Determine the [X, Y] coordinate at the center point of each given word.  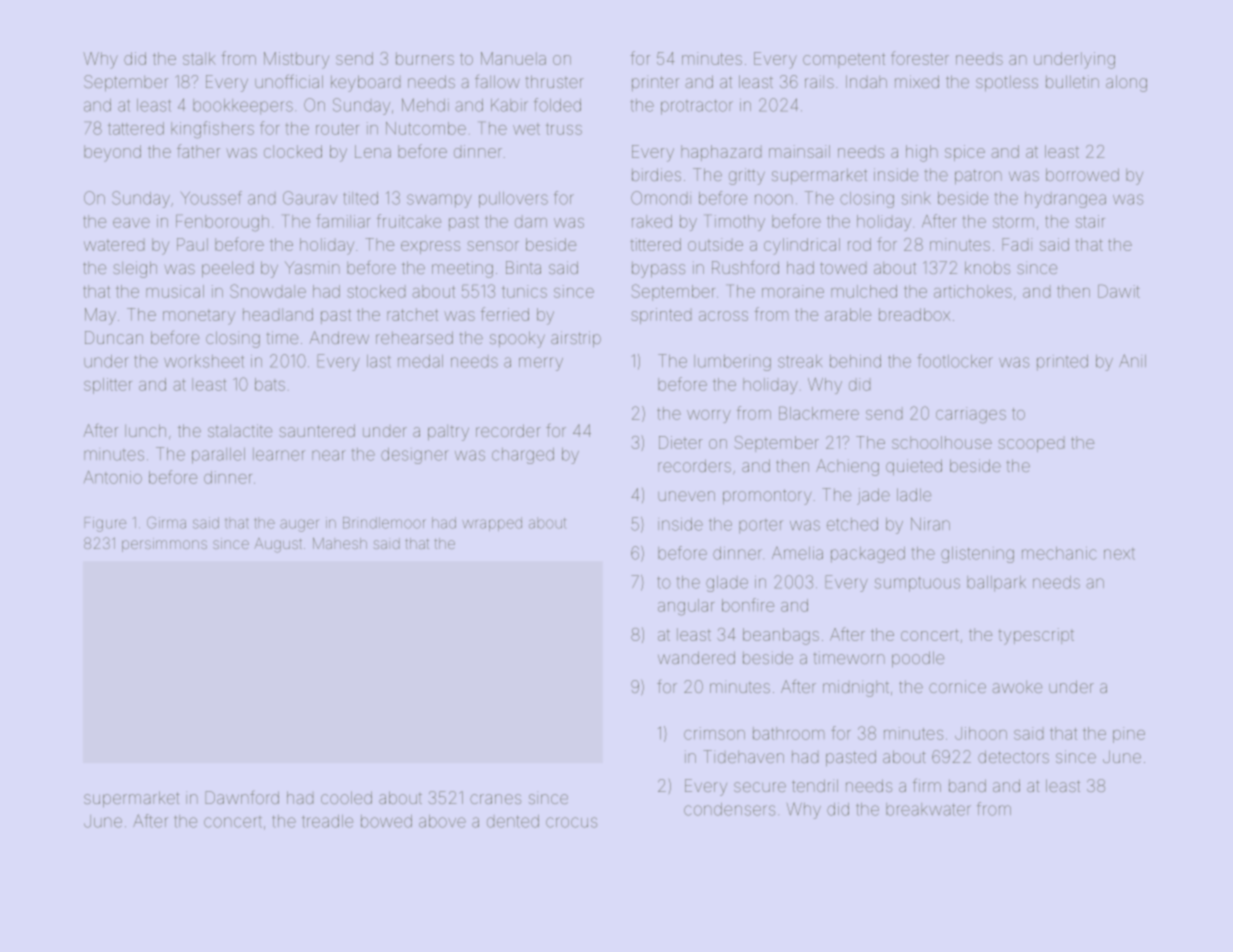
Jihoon [981, 733]
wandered [696, 657]
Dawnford [242, 797]
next [1119, 554]
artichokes [973, 291]
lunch [145, 430]
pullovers [513, 200]
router [337, 129]
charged [523, 456]
